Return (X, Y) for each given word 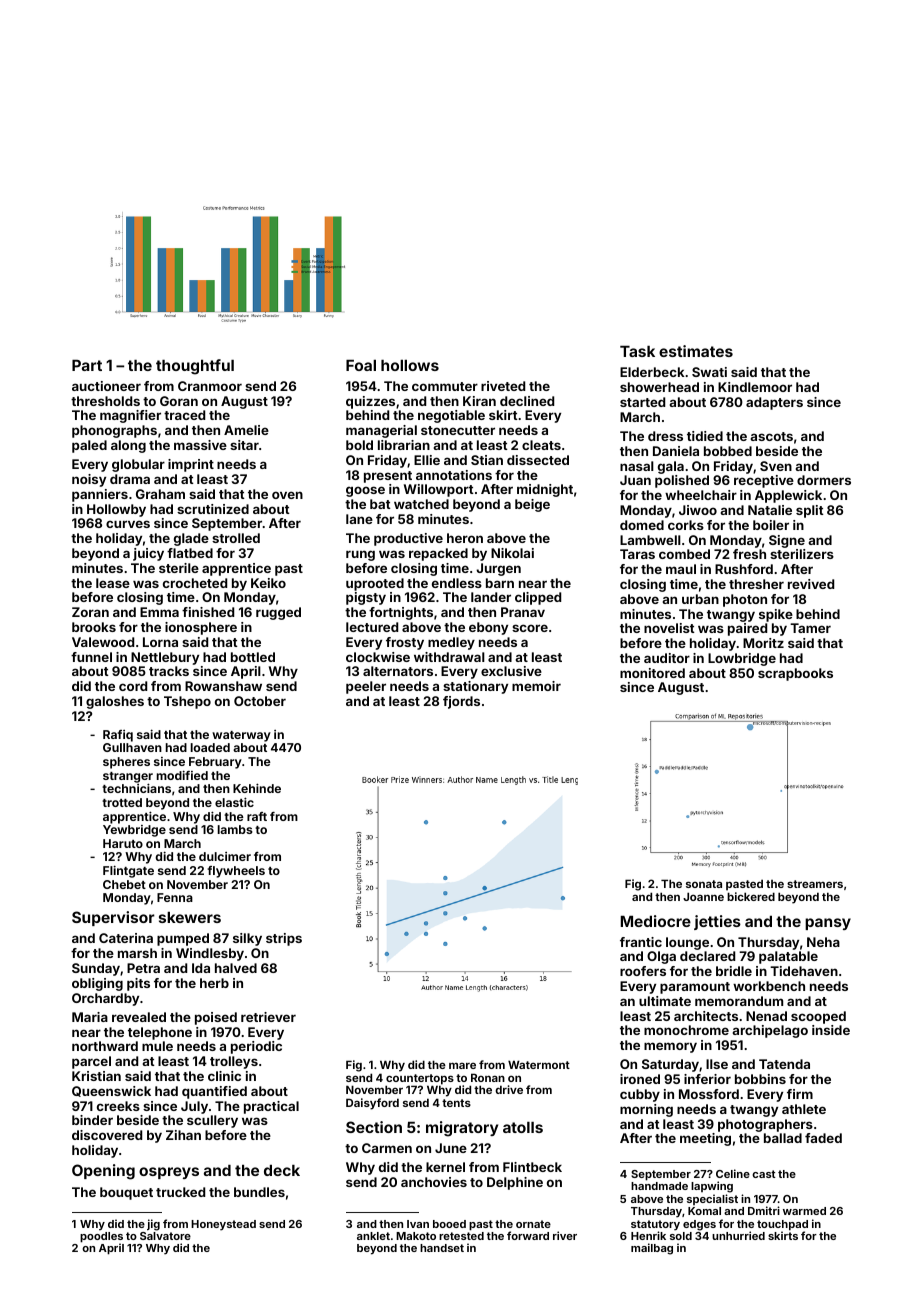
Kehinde (257, 788)
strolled (236, 538)
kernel (445, 1167)
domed (642, 525)
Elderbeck (652, 372)
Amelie (246, 430)
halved (236, 968)
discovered (107, 1135)
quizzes (370, 402)
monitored (652, 673)
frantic (641, 942)
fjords (461, 702)
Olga (661, 957)
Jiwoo (698, 510)
